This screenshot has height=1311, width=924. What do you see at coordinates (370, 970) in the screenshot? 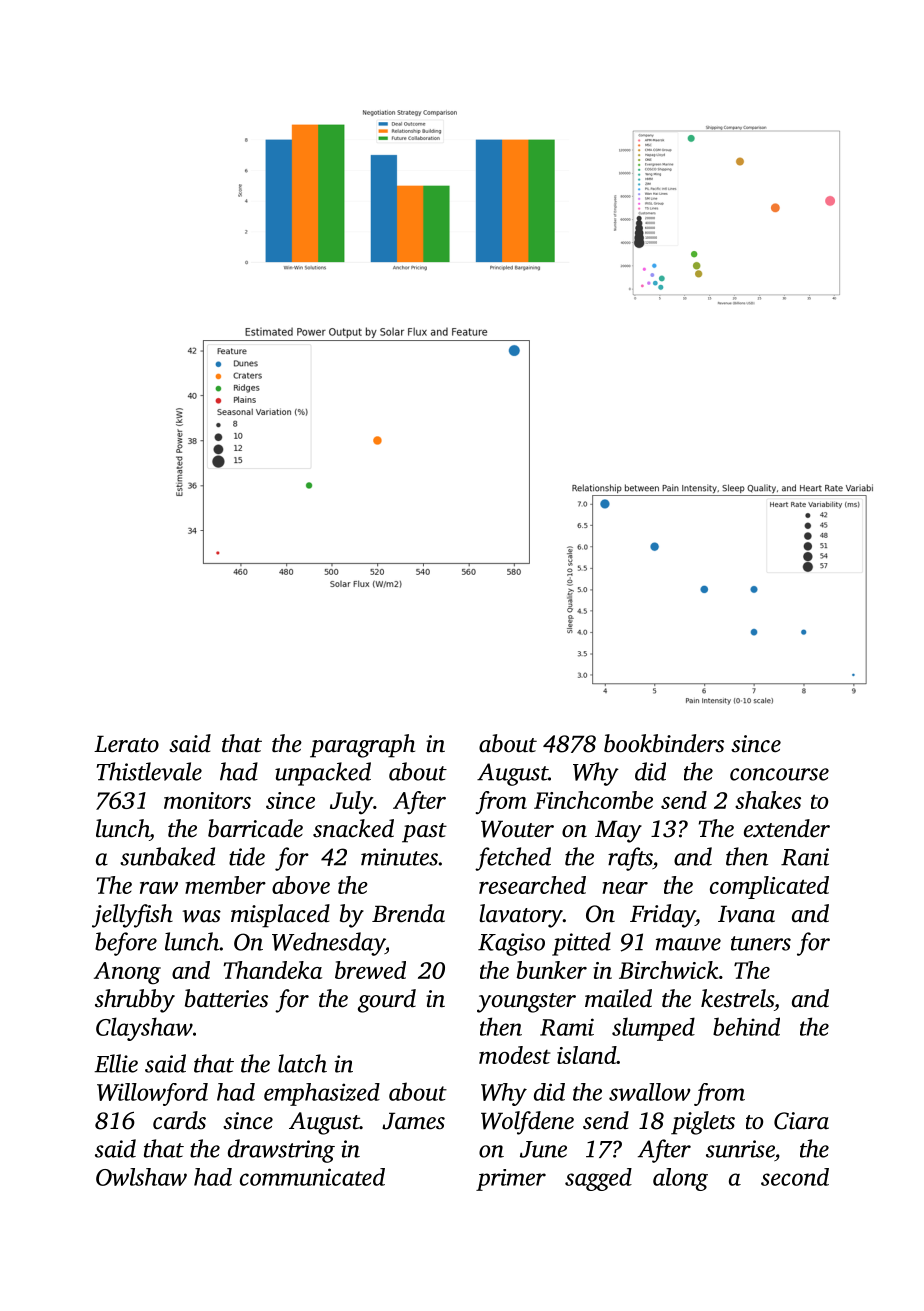
I see `brewed` at bounding box center [370, 970].
